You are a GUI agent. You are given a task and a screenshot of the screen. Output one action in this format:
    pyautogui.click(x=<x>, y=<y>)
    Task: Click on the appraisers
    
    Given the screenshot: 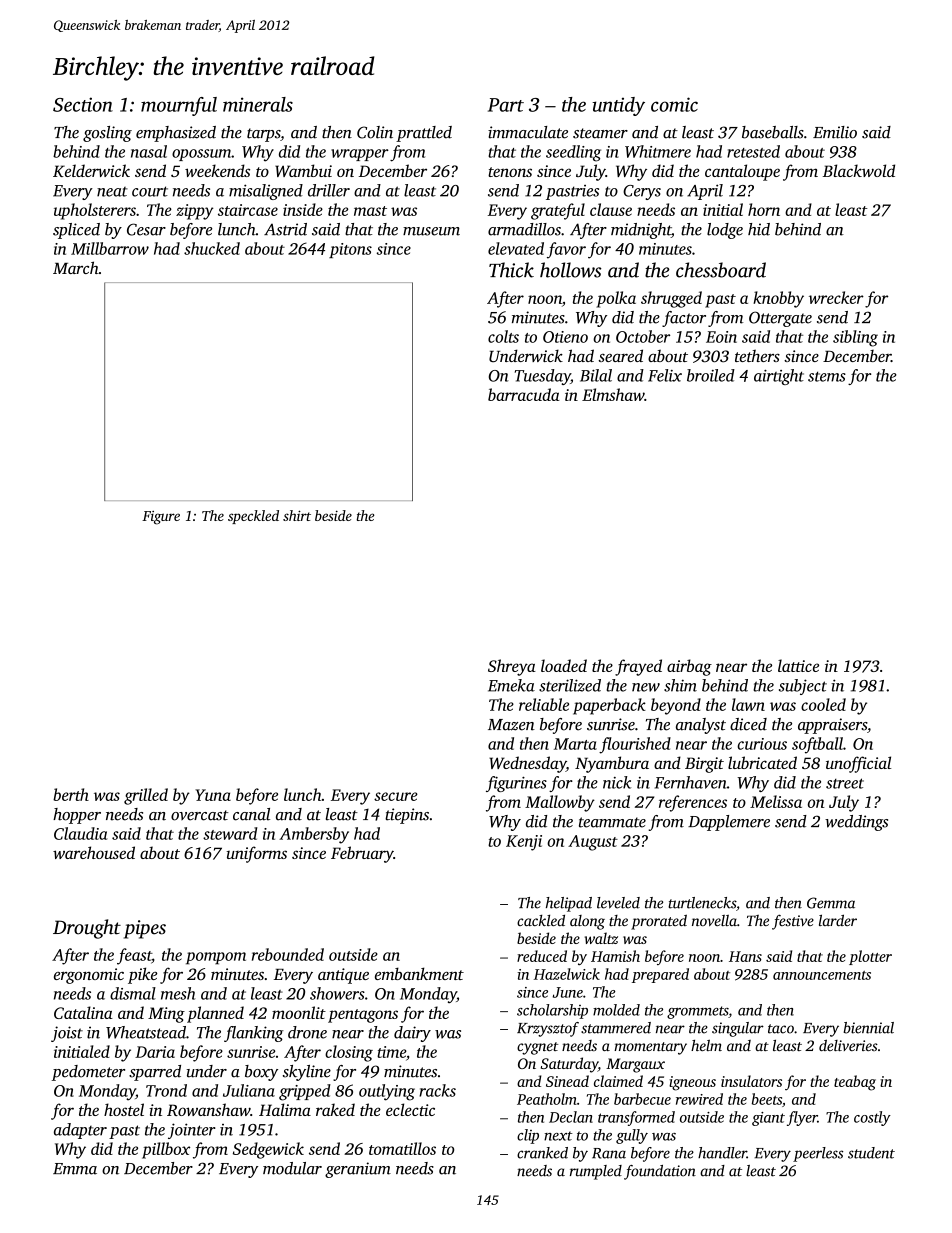 What is the action you would take?
    pyautogui.click(x=832, y=726)
